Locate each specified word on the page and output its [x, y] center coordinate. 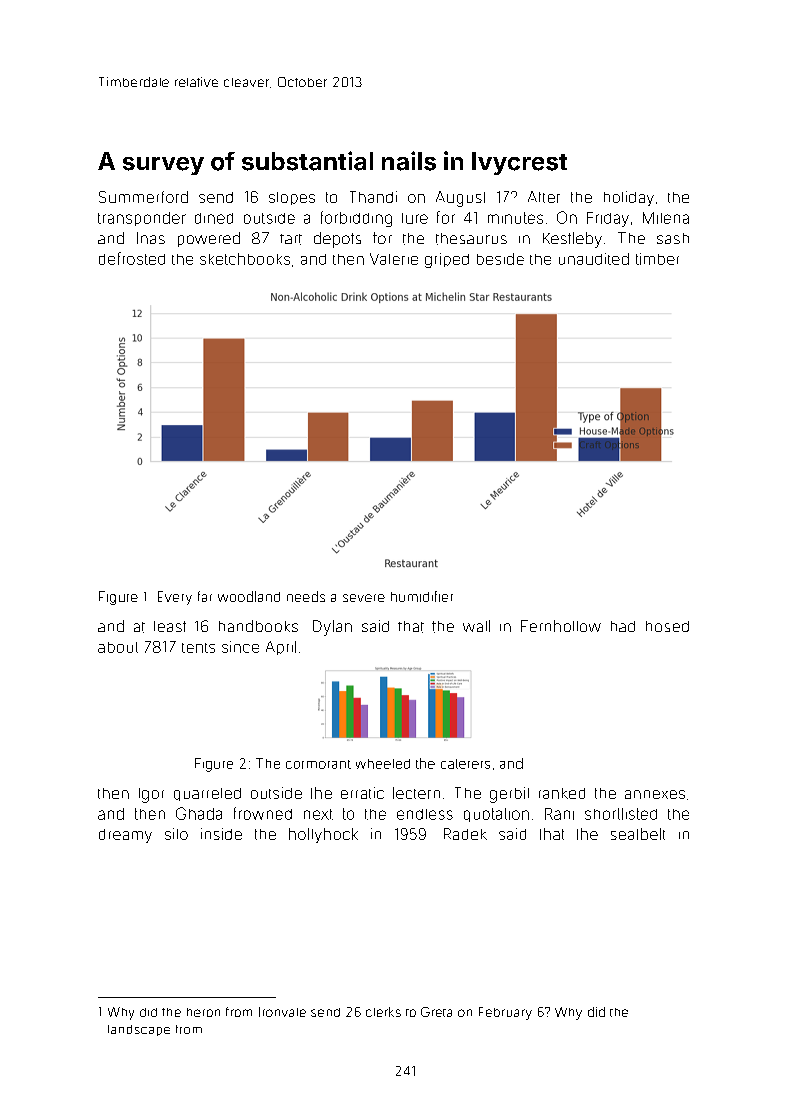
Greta [436, 1012]
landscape [139, 1030]
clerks [383, 1012]
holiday [629, 198]
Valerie [394, 259]
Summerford [143, 197]
